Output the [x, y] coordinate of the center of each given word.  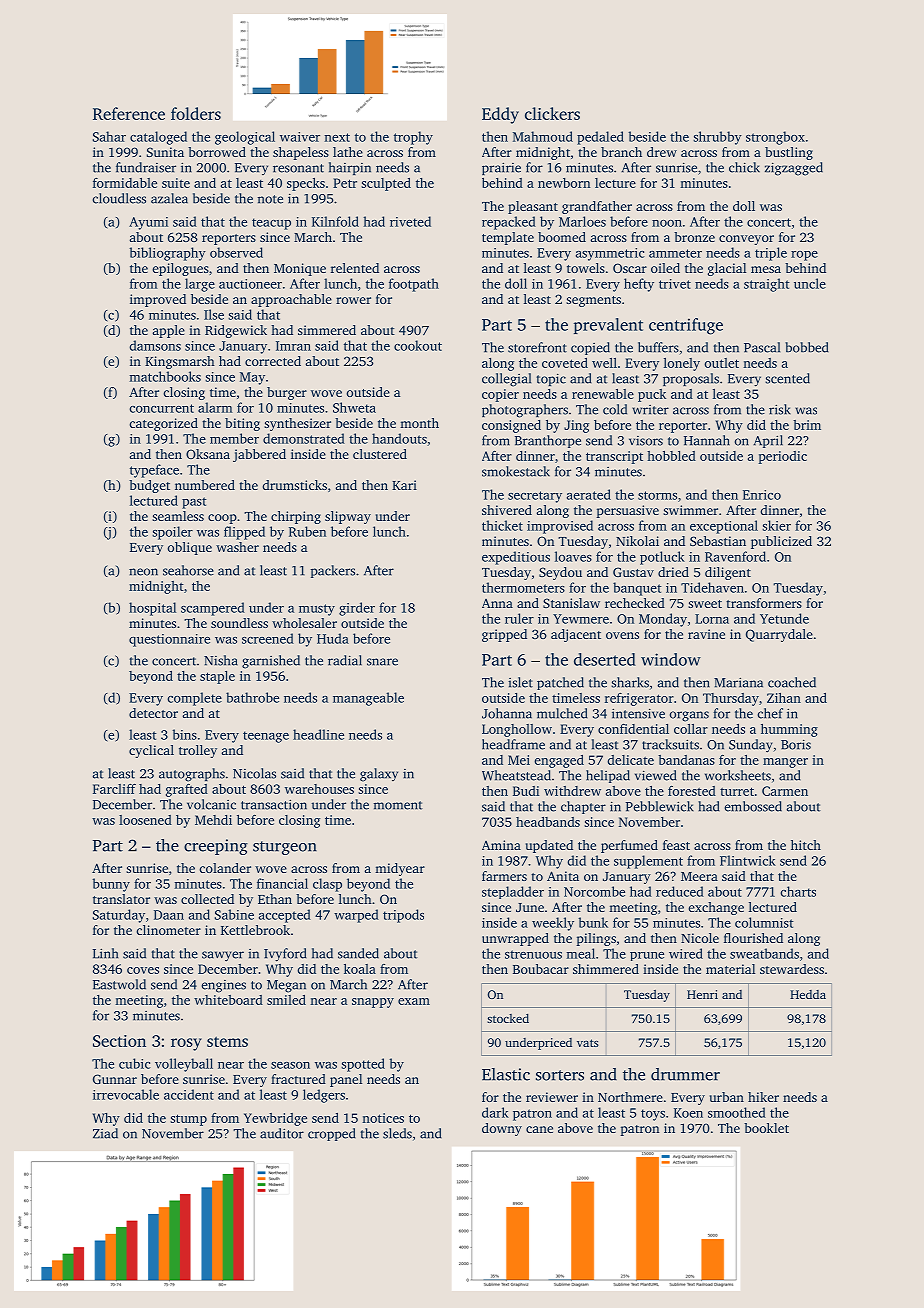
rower [353, 300]
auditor [282, 1133]
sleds [397, 1133]
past [194, 503]
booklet [766, 1128]
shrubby [717, 138]
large [200, 285]
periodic [782, 457]
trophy [413, 138]
